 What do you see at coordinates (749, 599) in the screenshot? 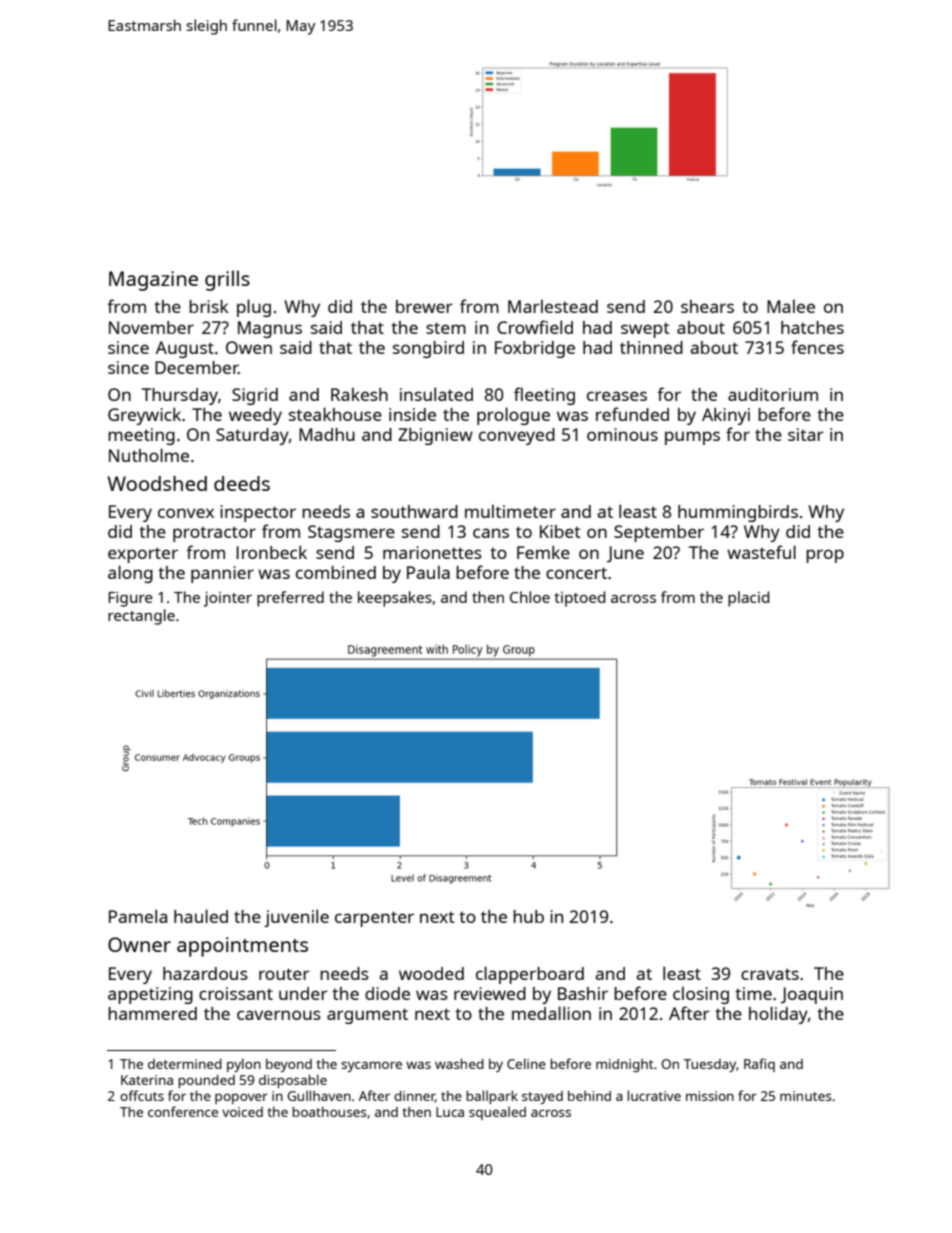
I see `placid` at bounding box center [749, 599].
